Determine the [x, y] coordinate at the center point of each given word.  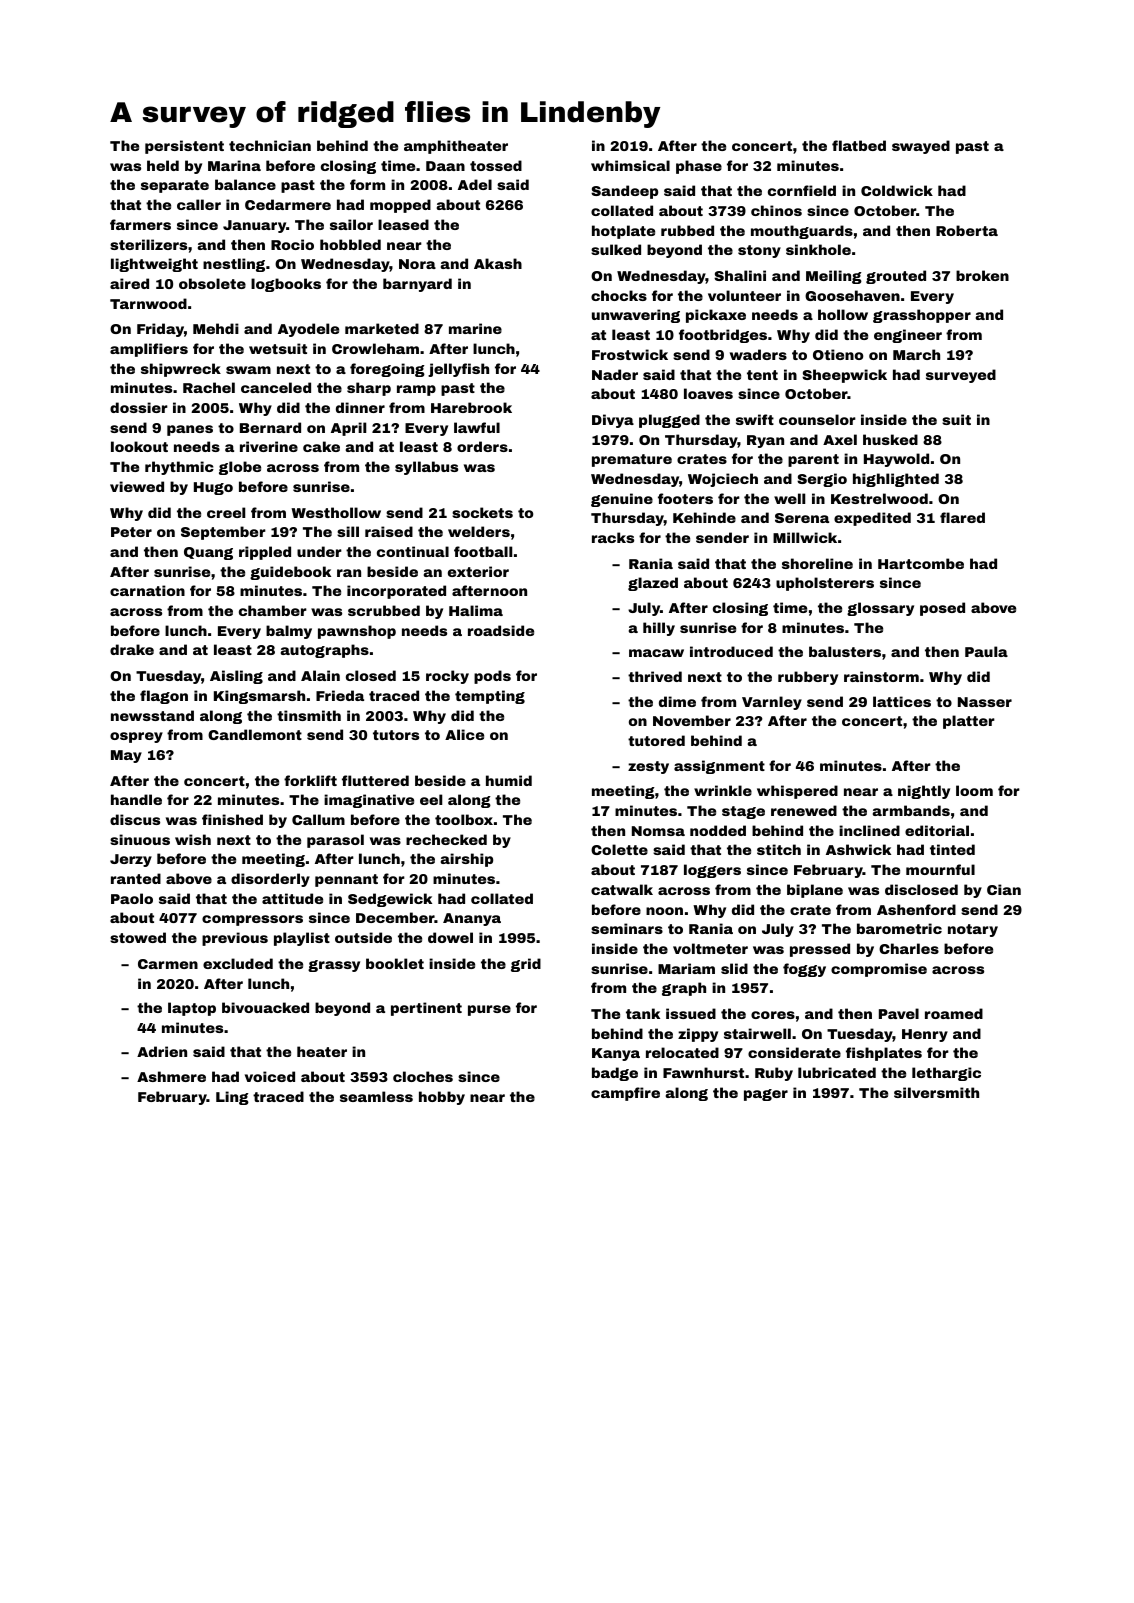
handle [136, 799]
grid [526, 965]
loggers [712, 871]
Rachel [209, 387]
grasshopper [922, 316]
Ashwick [858, 849]
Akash [498, 263]
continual [413, 551]
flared [962, 517]
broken [982, 275]
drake [132, 649]
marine [475, 328]
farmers [140, 224]
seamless [376, 1096]
